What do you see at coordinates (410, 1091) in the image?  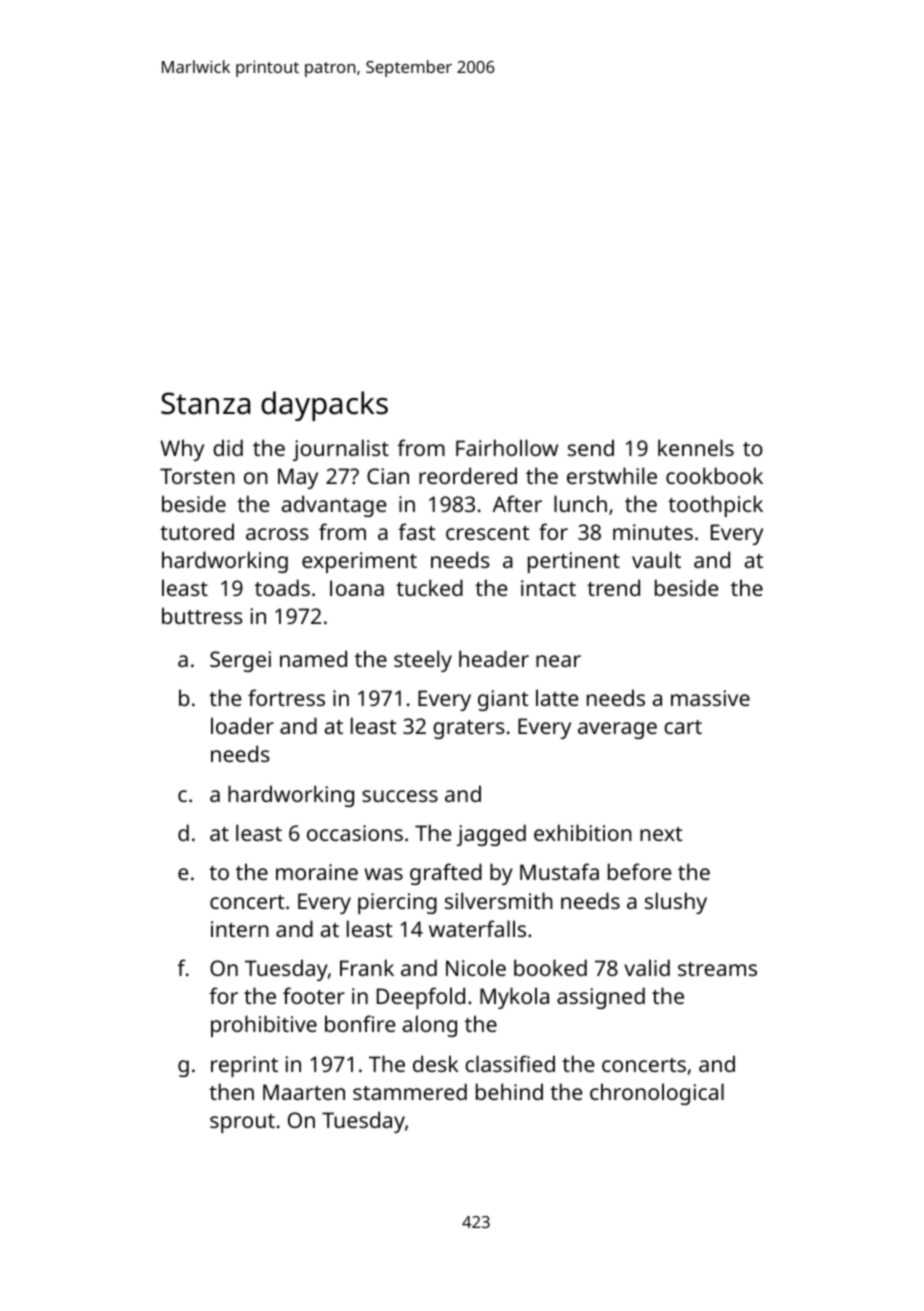 I see `stammered` at bounding box center [410, 1091].
